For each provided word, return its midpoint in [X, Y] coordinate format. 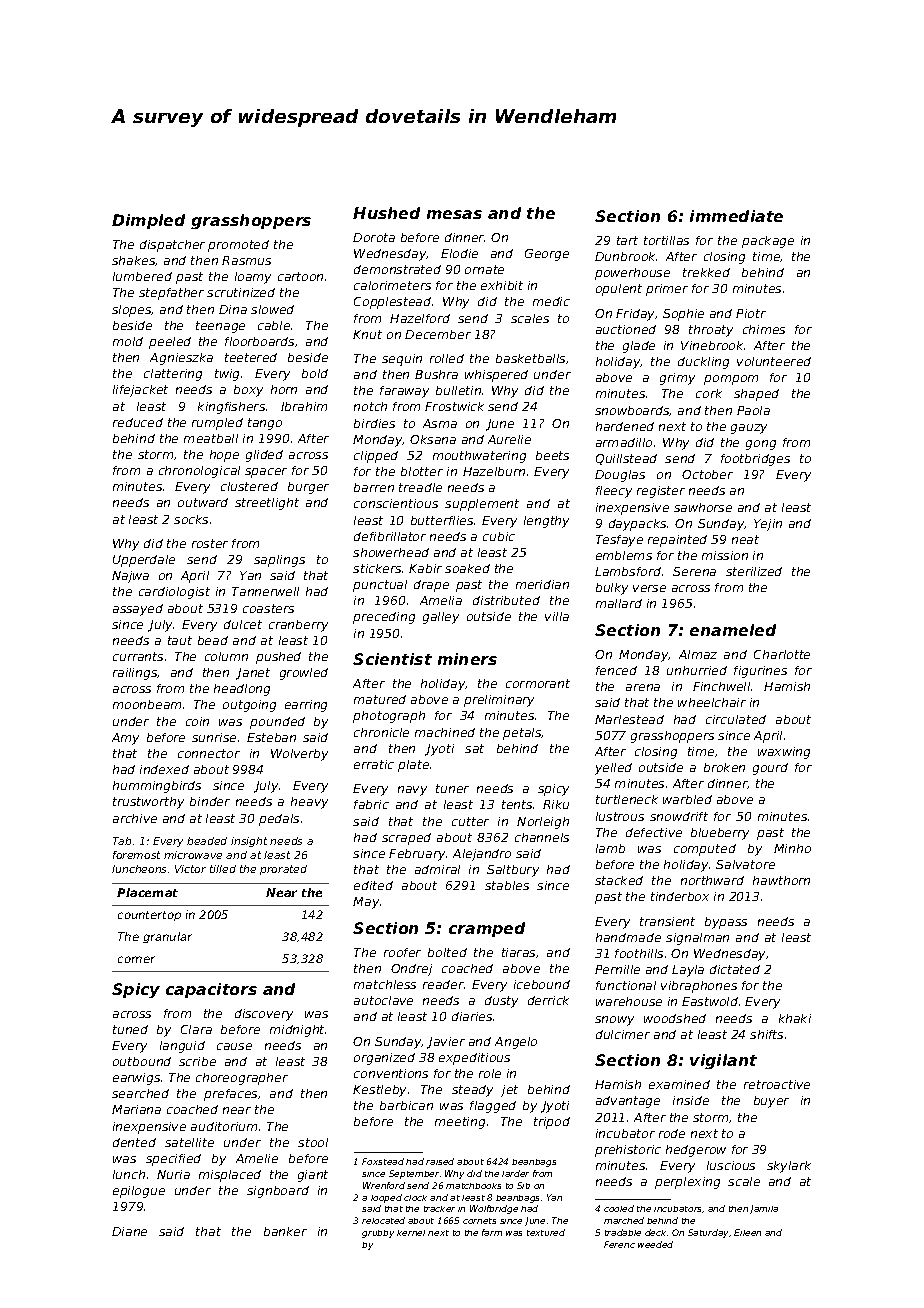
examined [679, 1084]
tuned [130, 1029]
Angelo [516, 1043]
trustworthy [148, 803]
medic [551, 301]
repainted [677, 541]
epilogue [139, 1192]
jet [509, 1091]
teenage [220, 327]
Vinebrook [712, 345]
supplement [482, 505]
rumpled [217, 424]
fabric [371, 804]
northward [712, 880]
